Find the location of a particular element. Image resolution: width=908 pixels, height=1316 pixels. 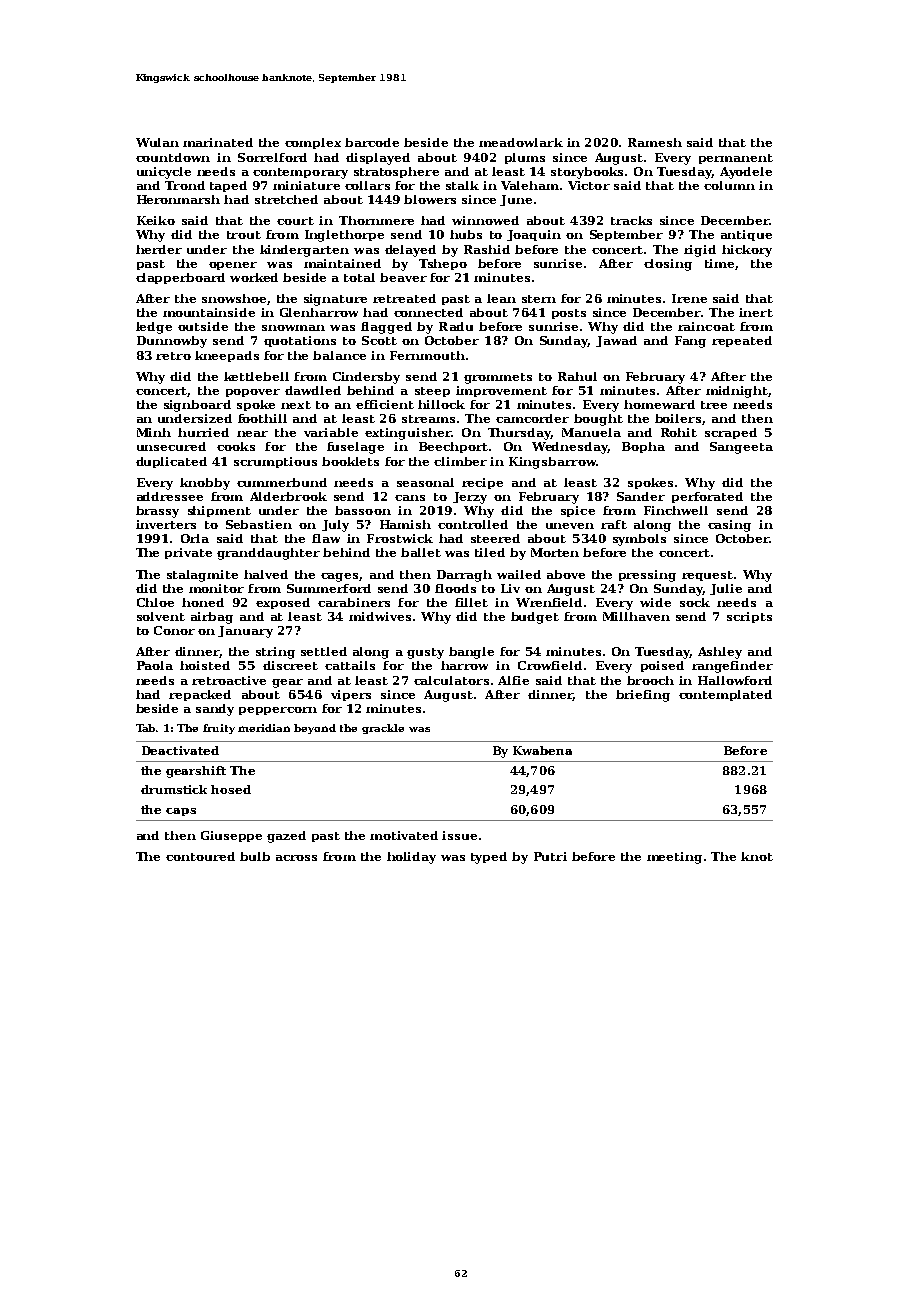

trout is located at coordinates (244, 235).
